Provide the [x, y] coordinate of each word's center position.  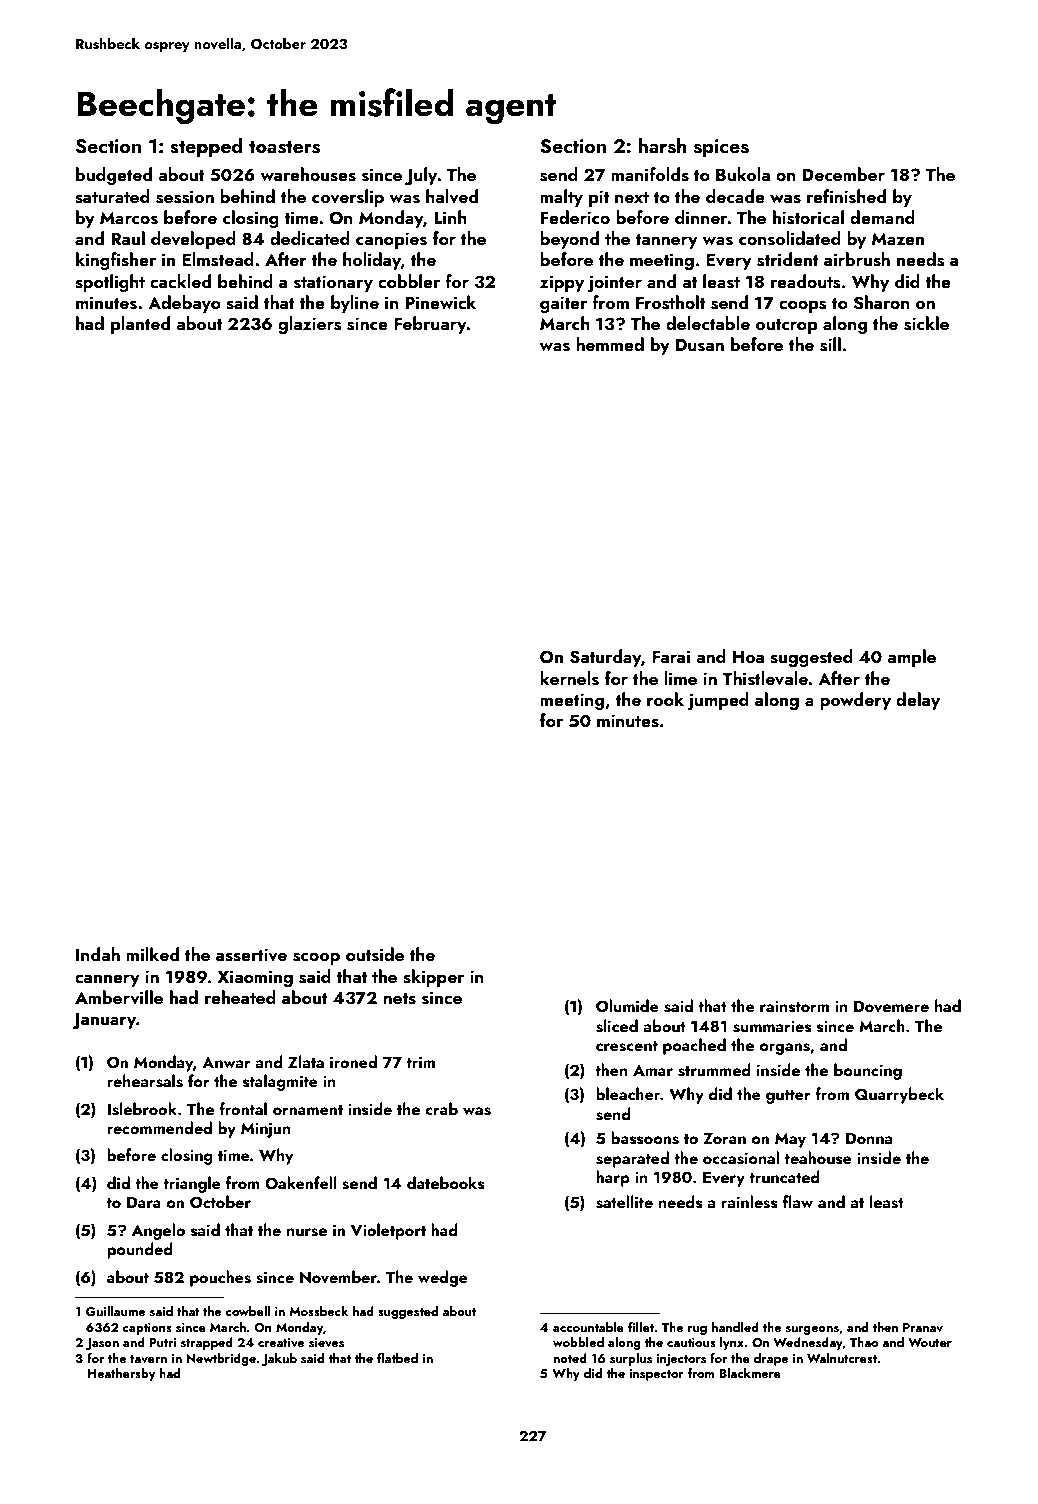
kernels [569, 678]
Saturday [605, 658]
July [421, 176]
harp [613, 1178]
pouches [220, 1278]
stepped [206, 148]
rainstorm [794, 1006]
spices [721, 148]
